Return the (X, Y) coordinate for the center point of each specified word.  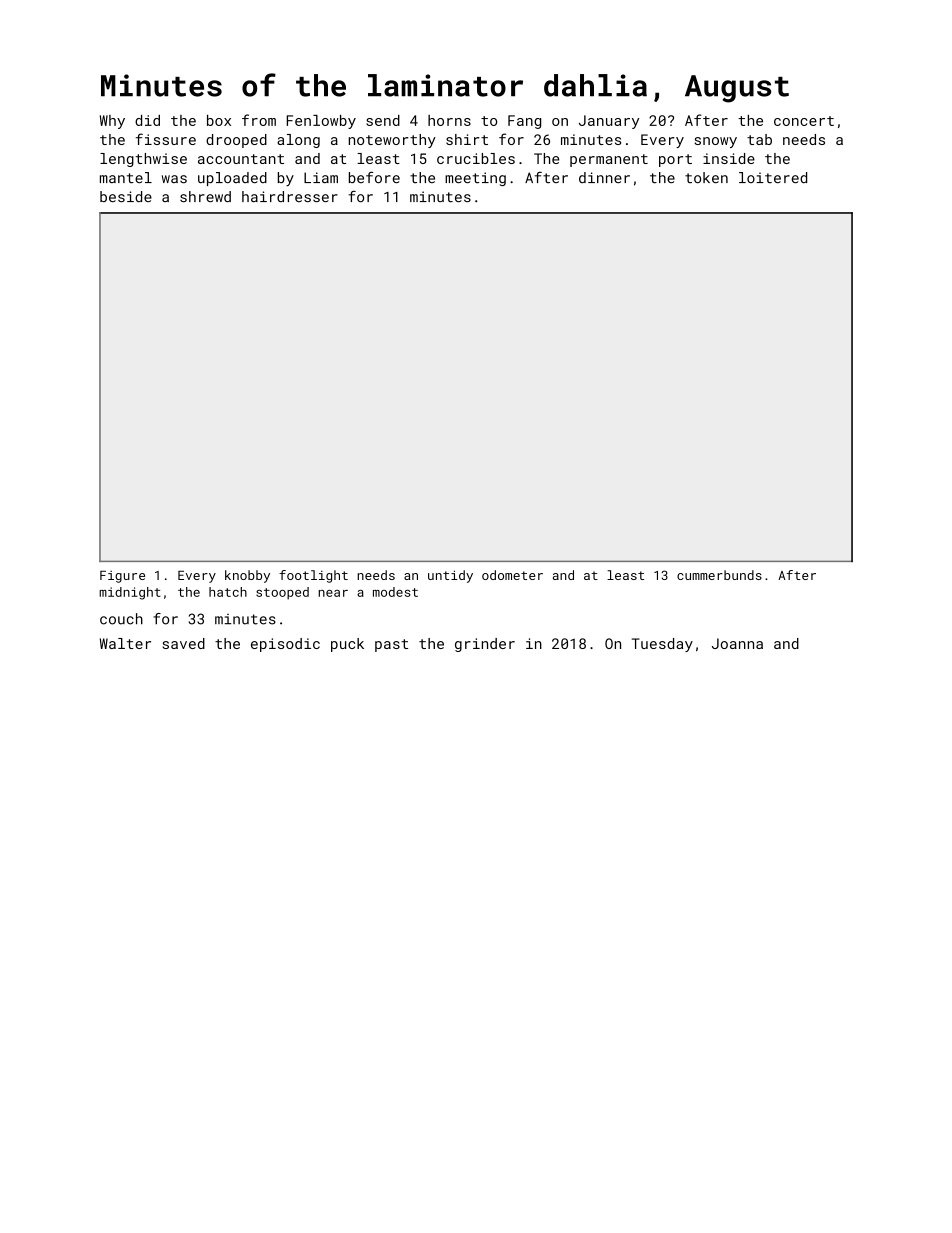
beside (126, 196)
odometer (512, 575)
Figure (122, 577)
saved (183, 643)
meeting (475, 179)
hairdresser (290, 196)
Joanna (737, 643)
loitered (773, 177)
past (391, 645)
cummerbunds (719, 575)
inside (729, 158)
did (147, 120)
